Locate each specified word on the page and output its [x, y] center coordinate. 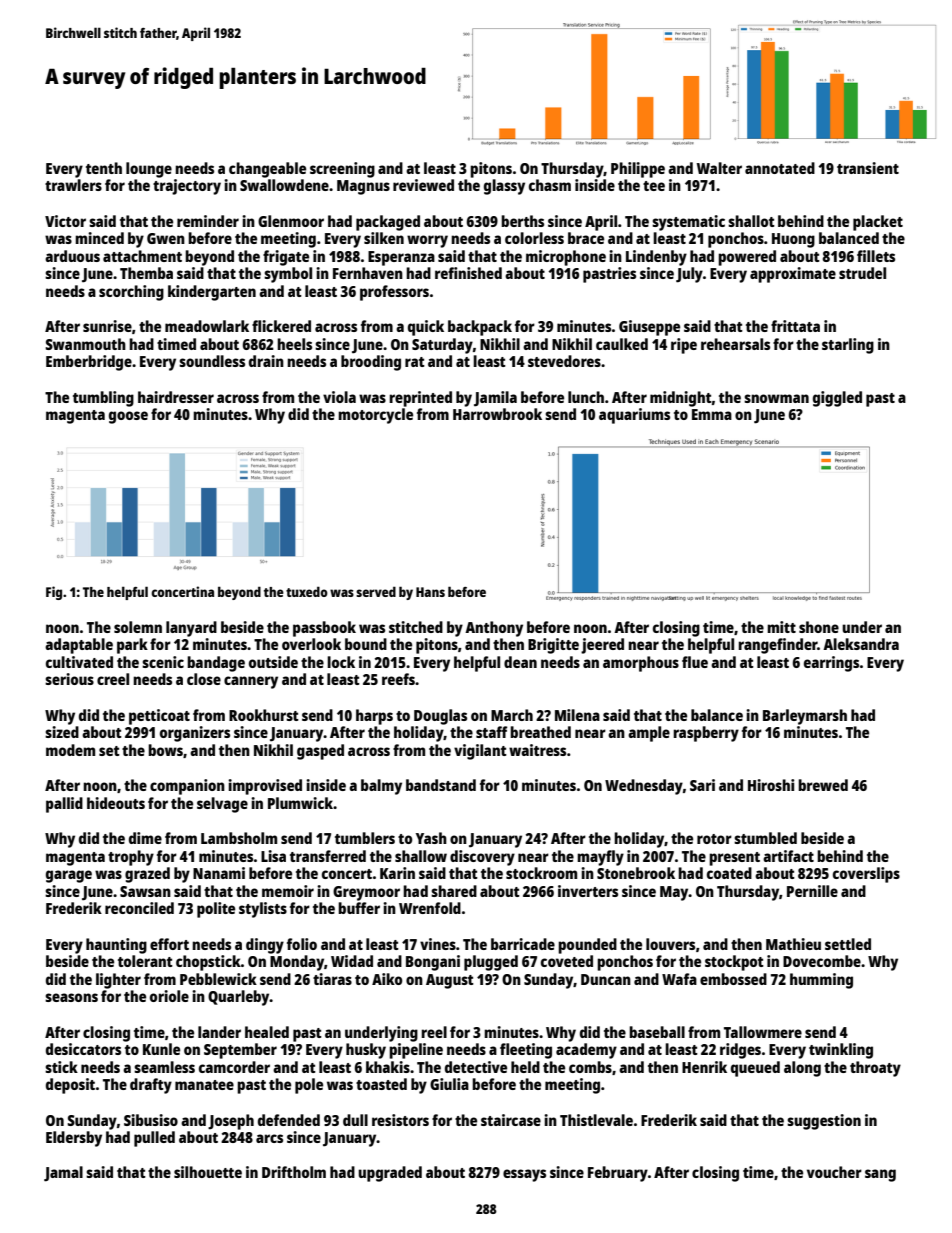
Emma [712, 414]
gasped [320, 752]
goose [128, 417]
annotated [780, 168]
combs [590, 1067]
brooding [371, 363]
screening [342, 170]
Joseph [231, 1122]
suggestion [824, 1122]
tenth [104, 168]
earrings [831, 664]
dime [145, 838]
